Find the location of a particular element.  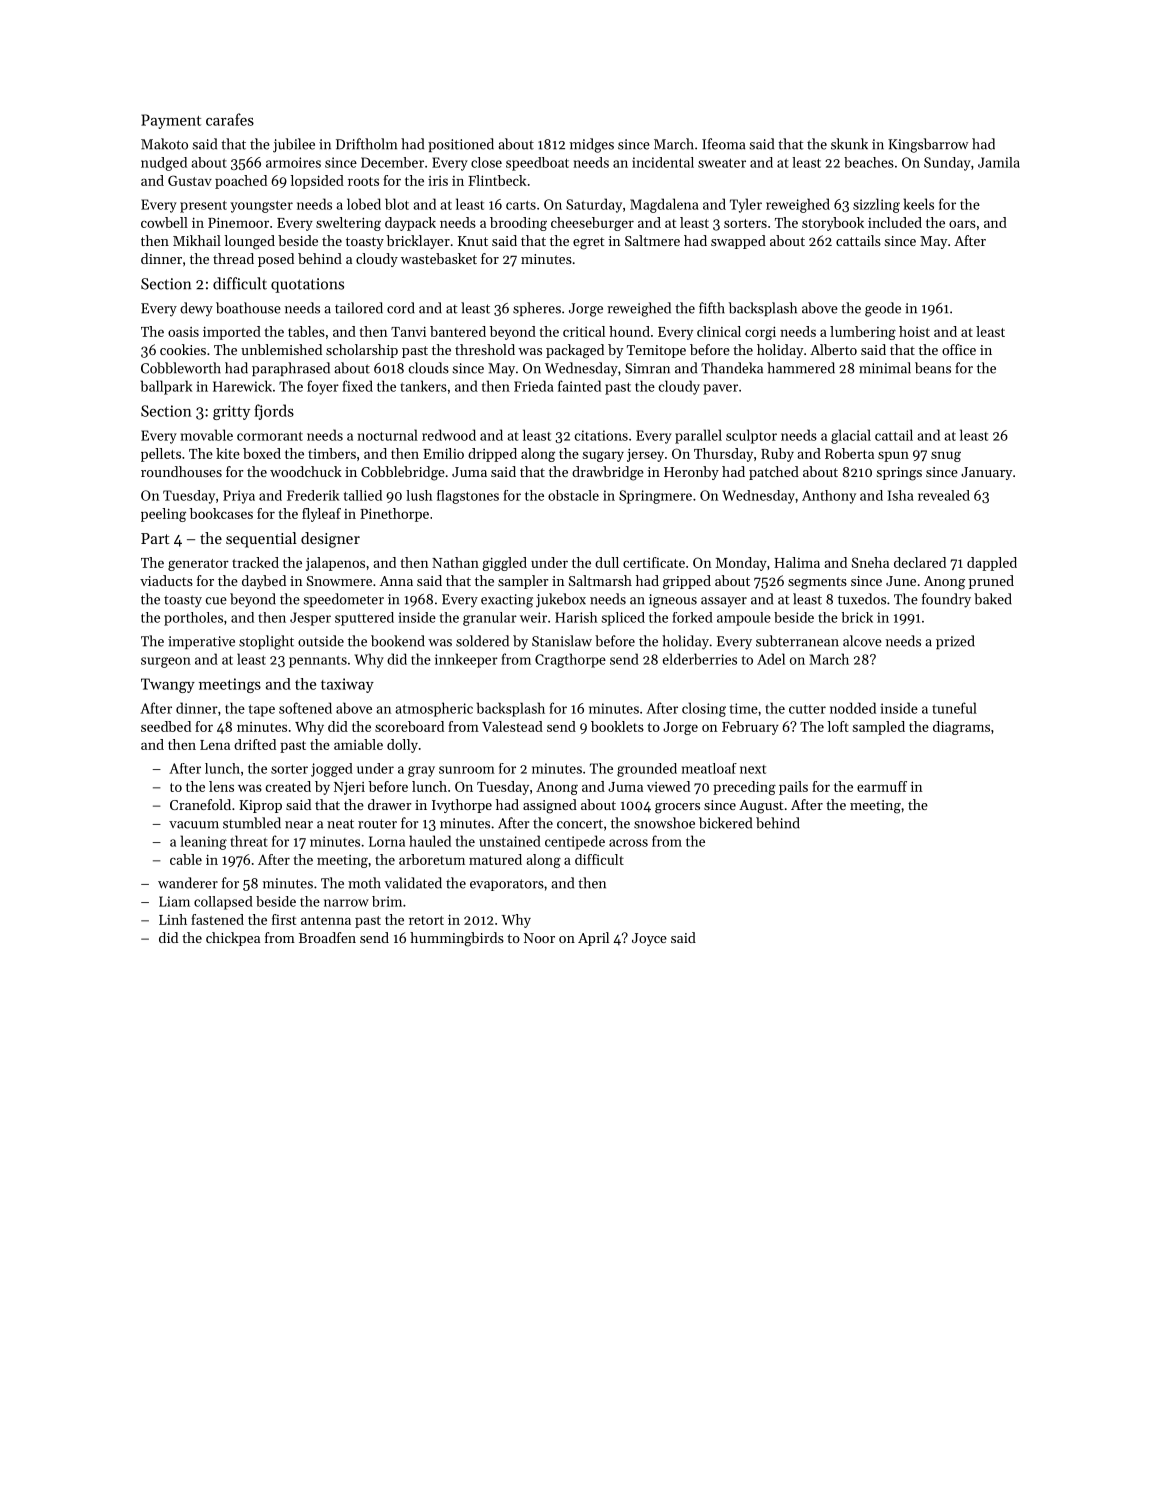

Cranefold is located at coordinates (200, 804).
